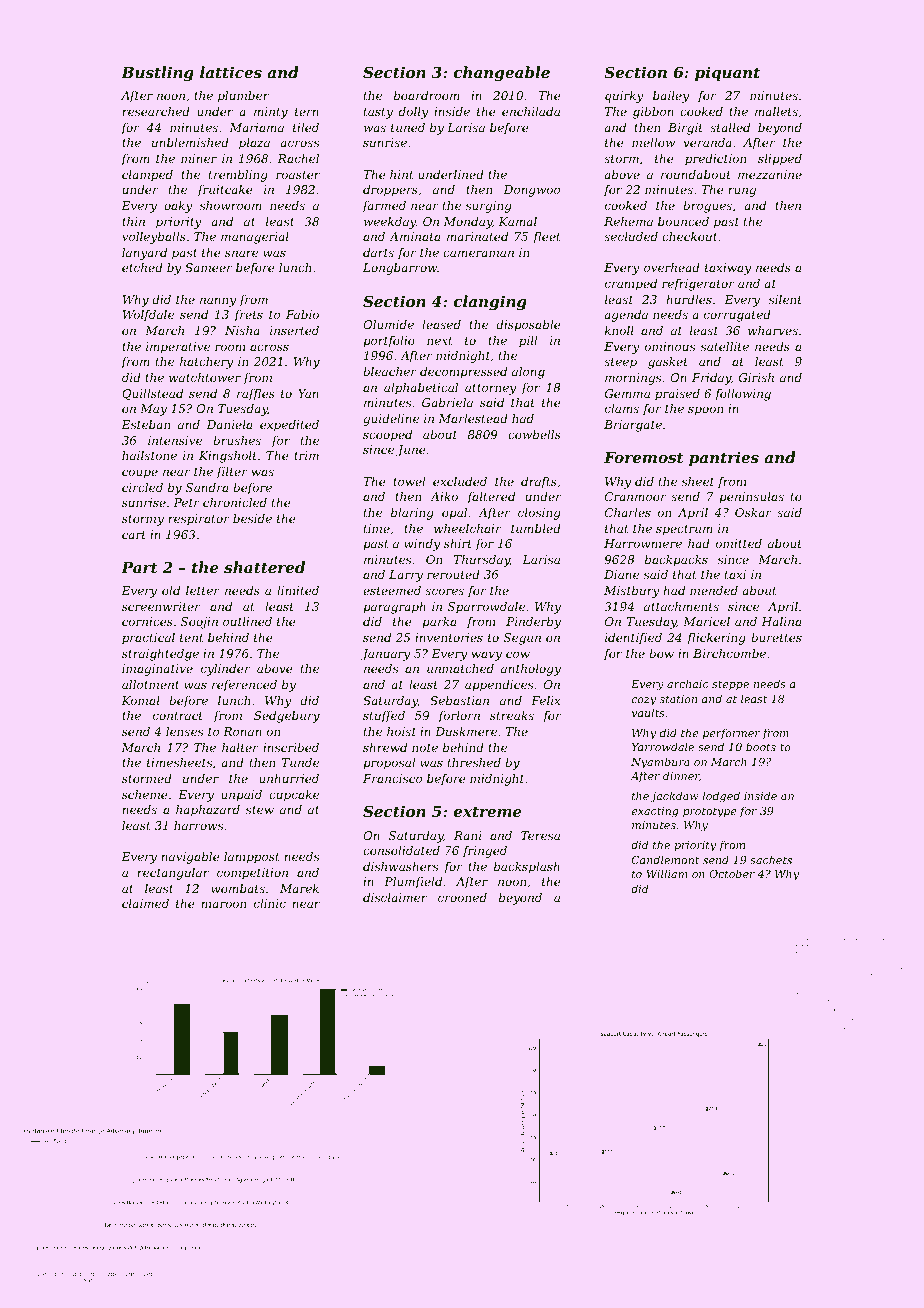 The width and height of the screenshot is (924, 1308). I want to click on piquant, so click(727, 73).
